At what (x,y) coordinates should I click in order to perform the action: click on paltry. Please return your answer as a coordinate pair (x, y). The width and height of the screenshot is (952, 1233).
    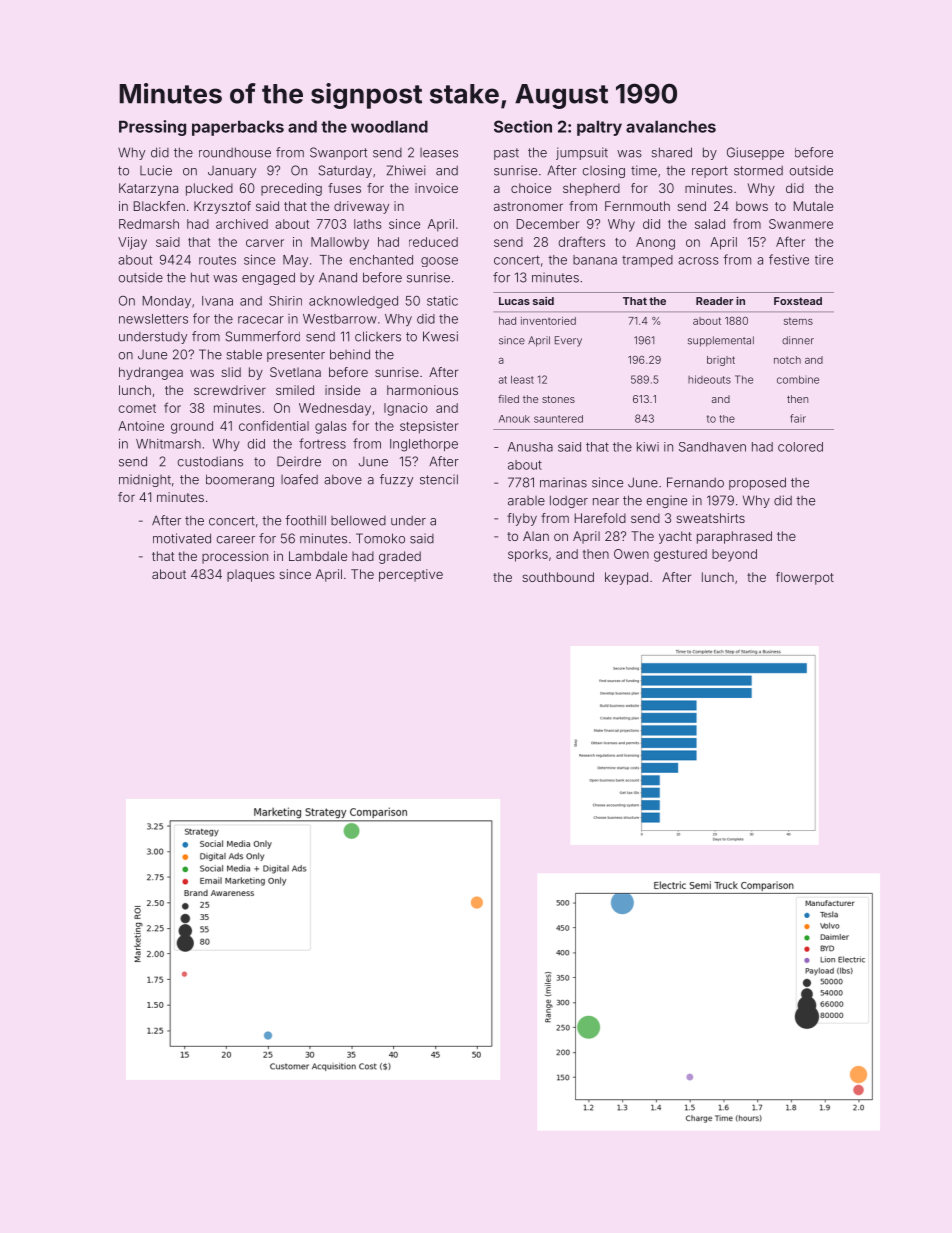
    Looking at the image, I should click on (599, 128).
